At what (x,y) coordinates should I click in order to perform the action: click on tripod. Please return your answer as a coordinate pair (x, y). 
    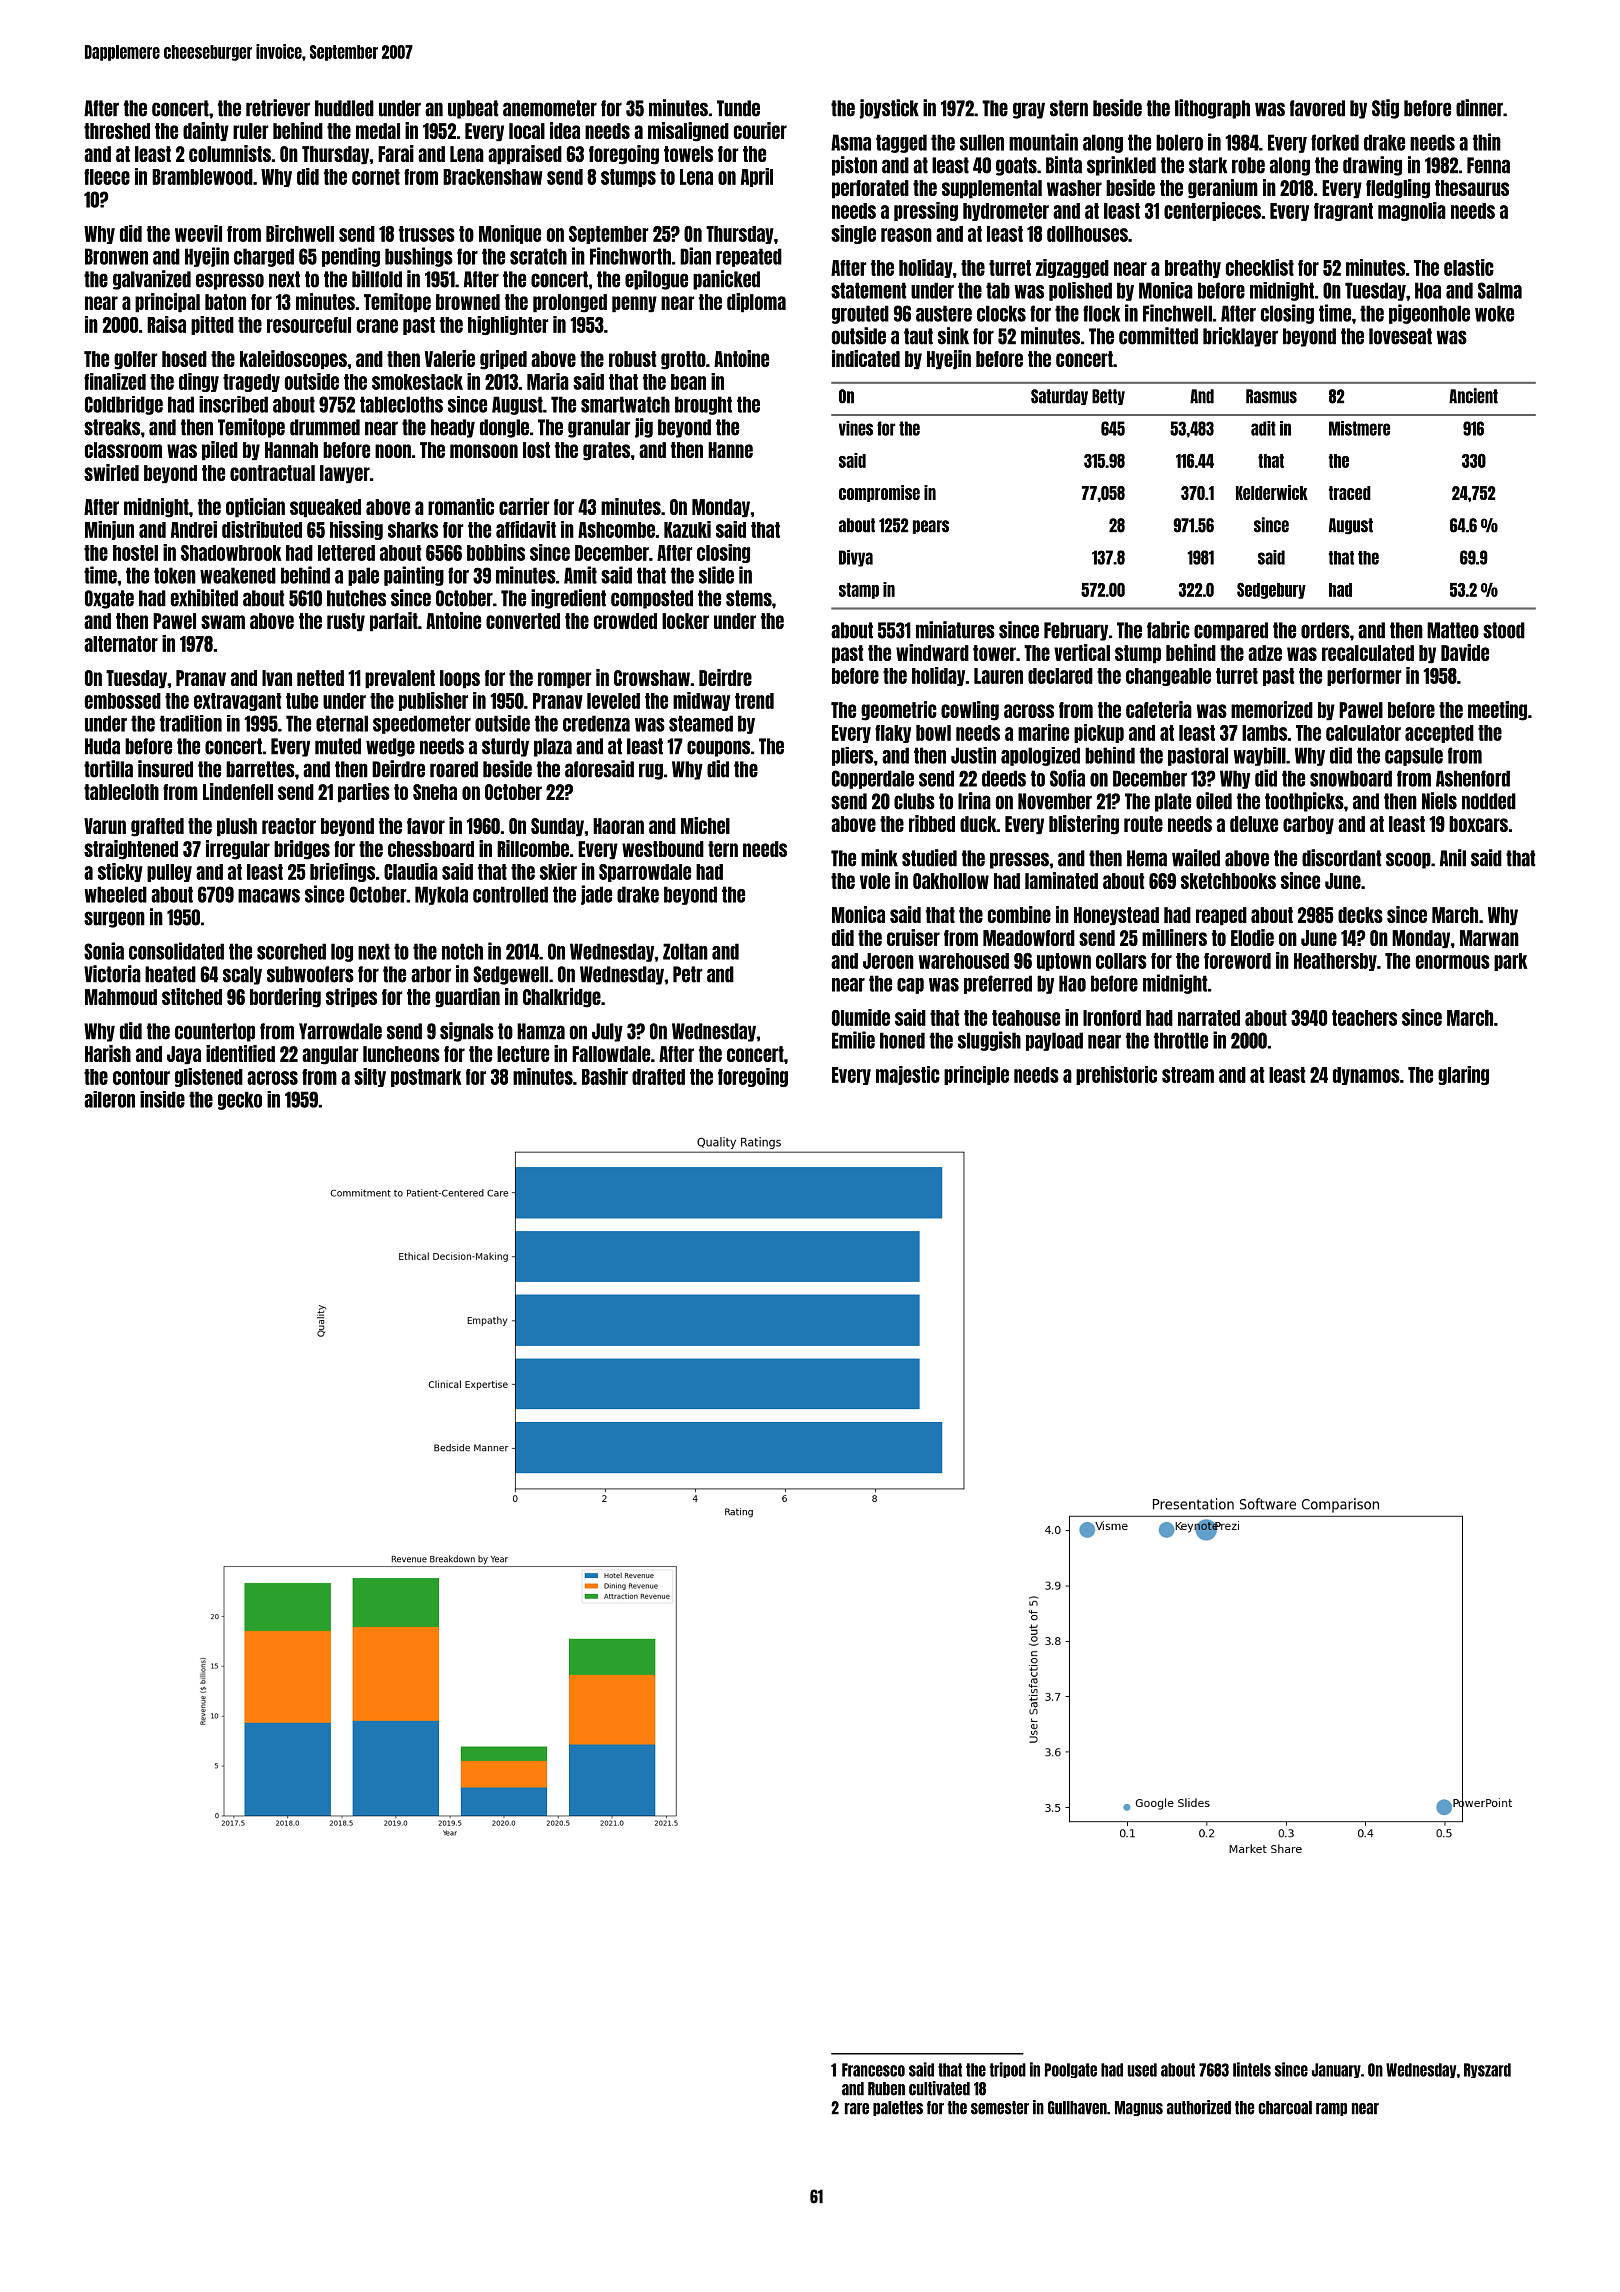
    Looking at the image, I should click on (1007, 2070).
